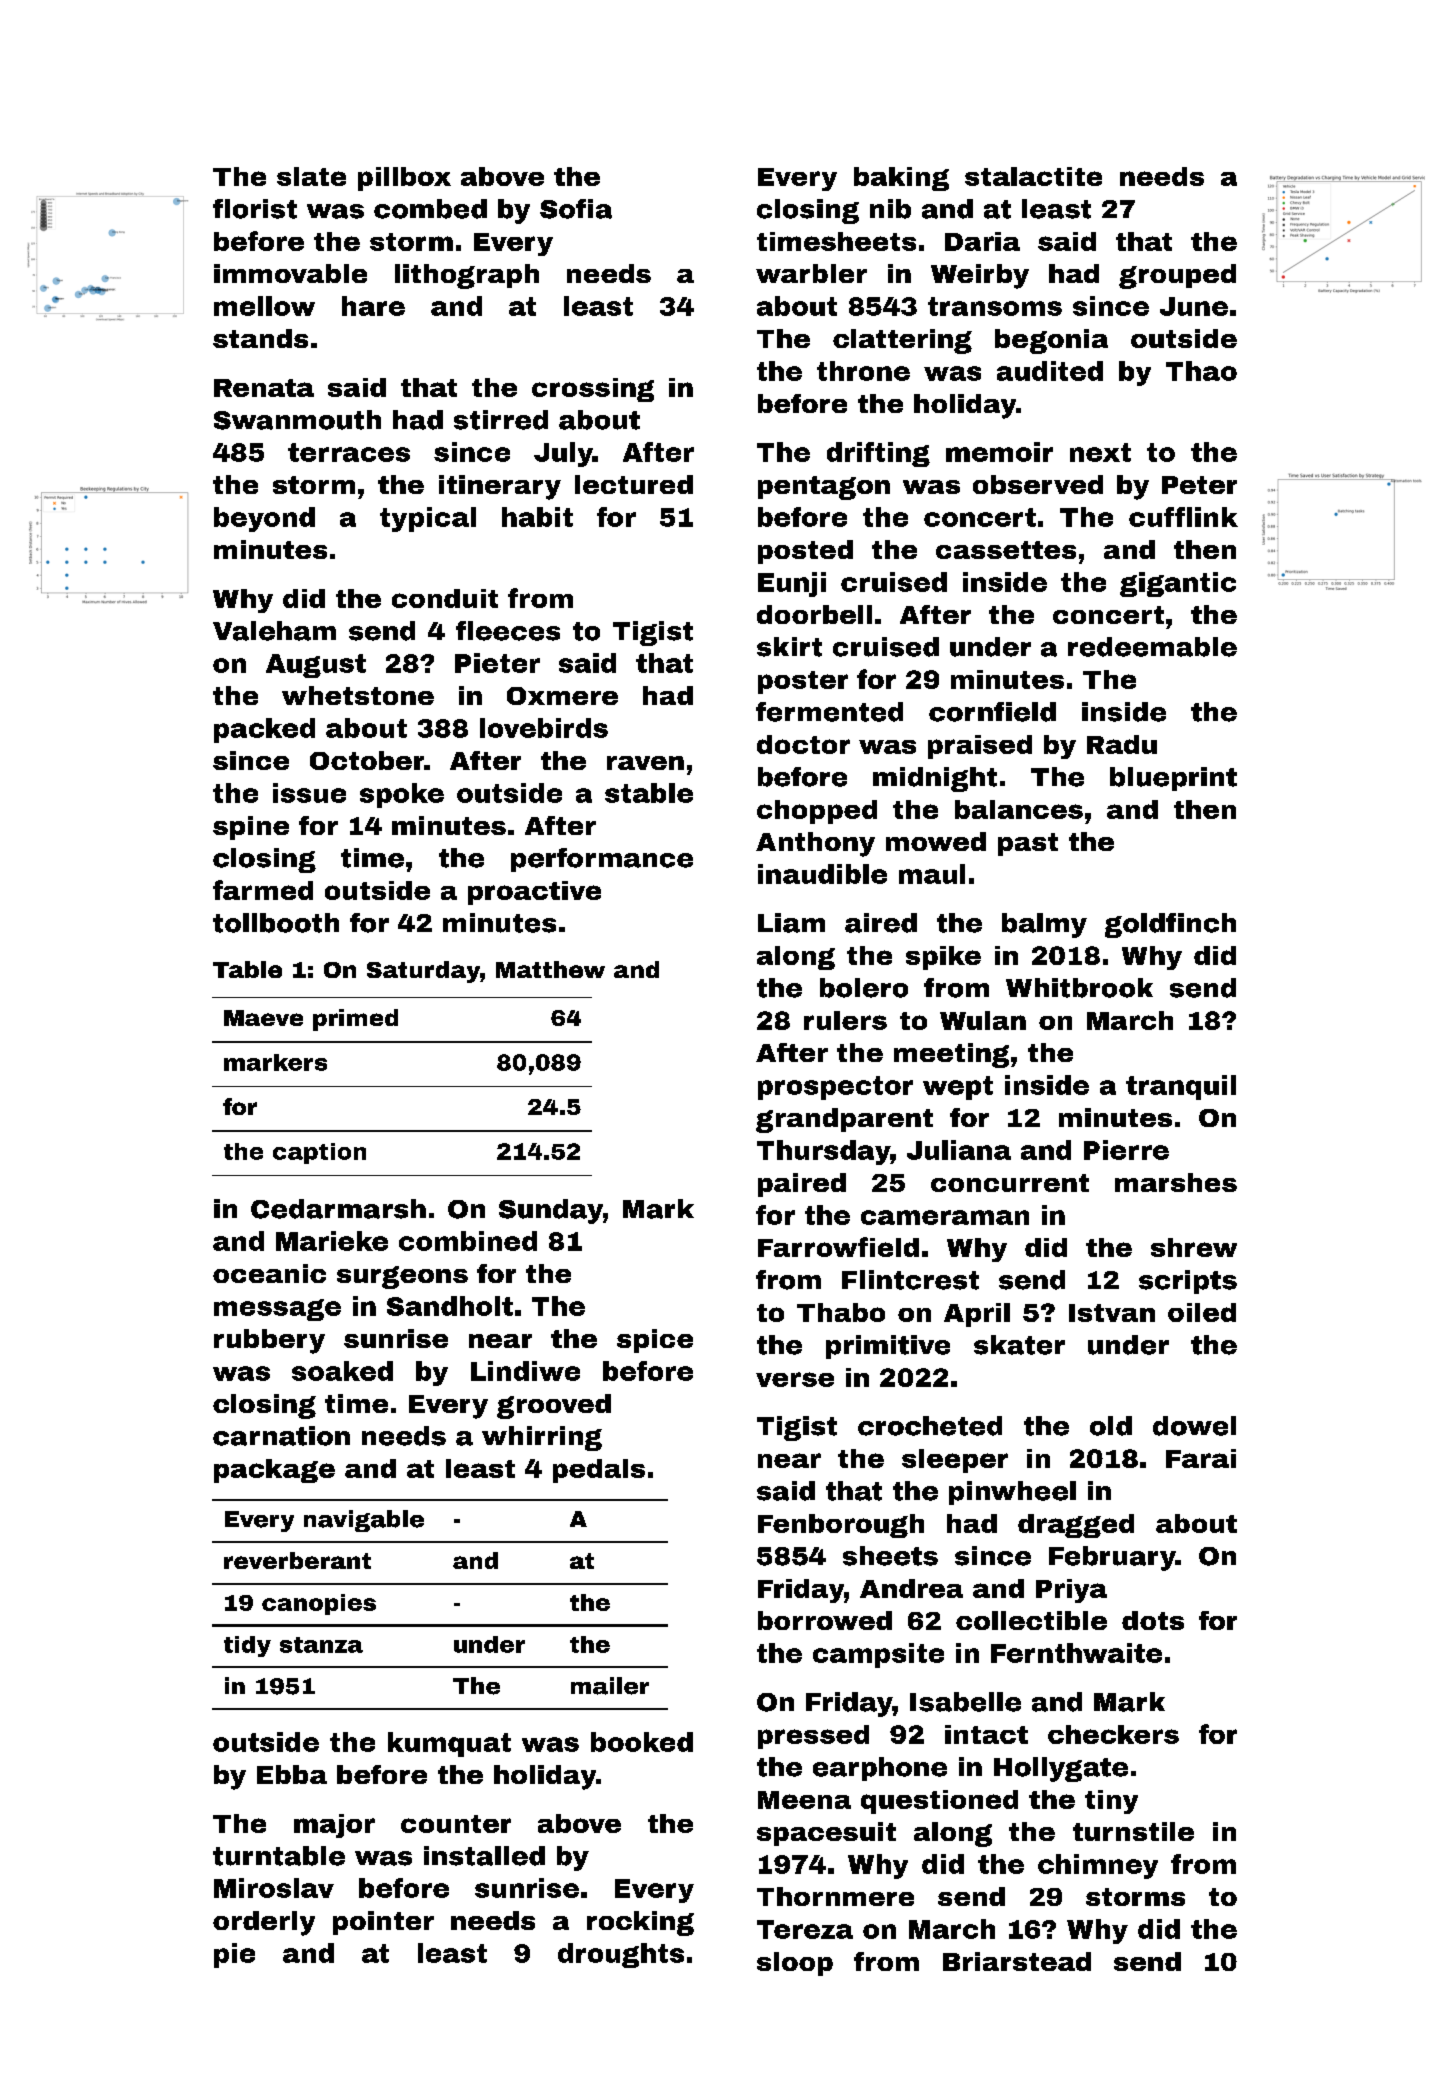 Image resolution: width=1450 pixels, height=2100 pixels. What do you see at coordinates (576, 209) in the document?
I see `Sofia` at bounding box center [576, 209].
